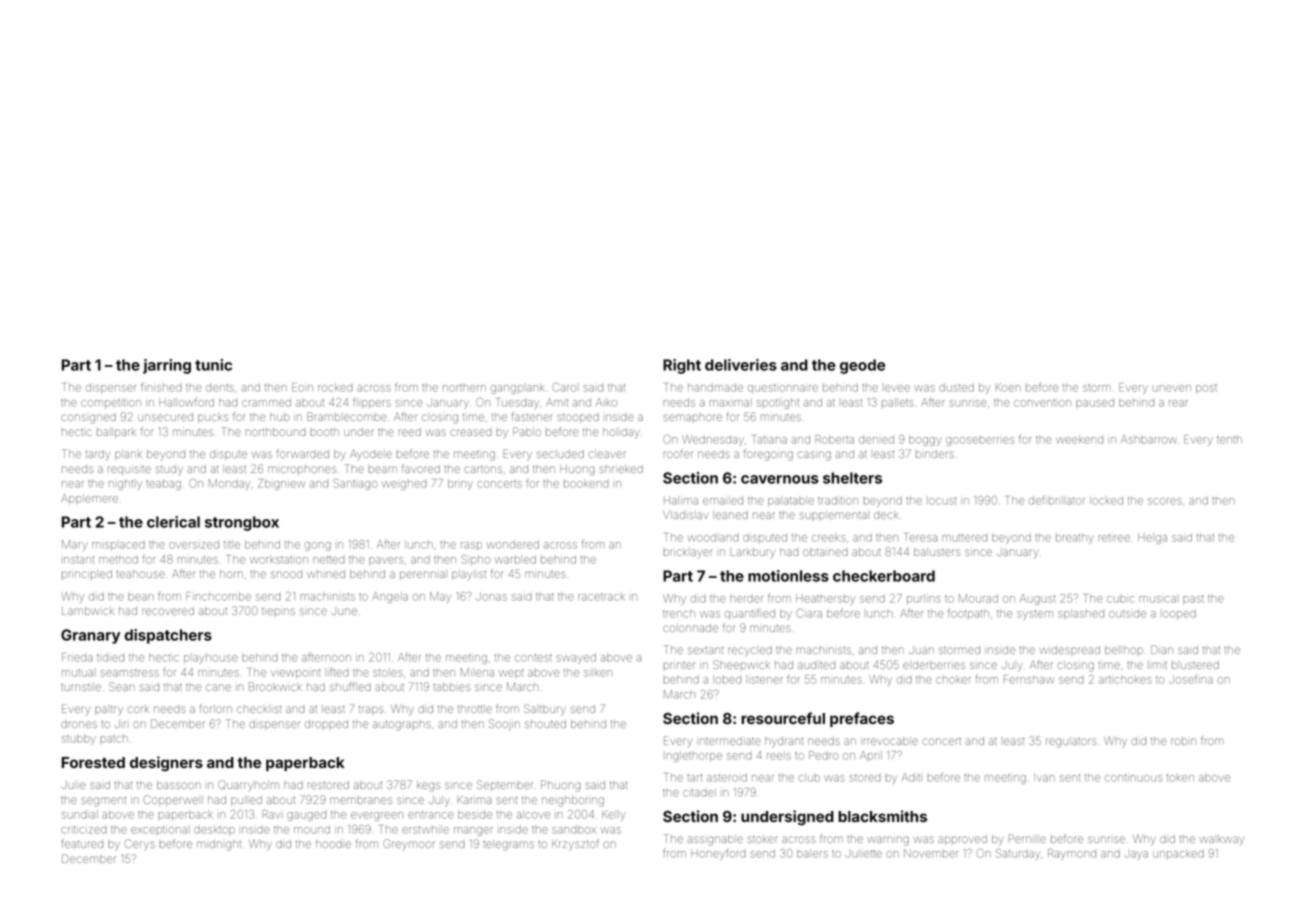 The height and width of the document is (924, 1308). What do you see at coordinates (281, 484) in the document?
I see `Zbigniew` at bounding box center [281, 484].
